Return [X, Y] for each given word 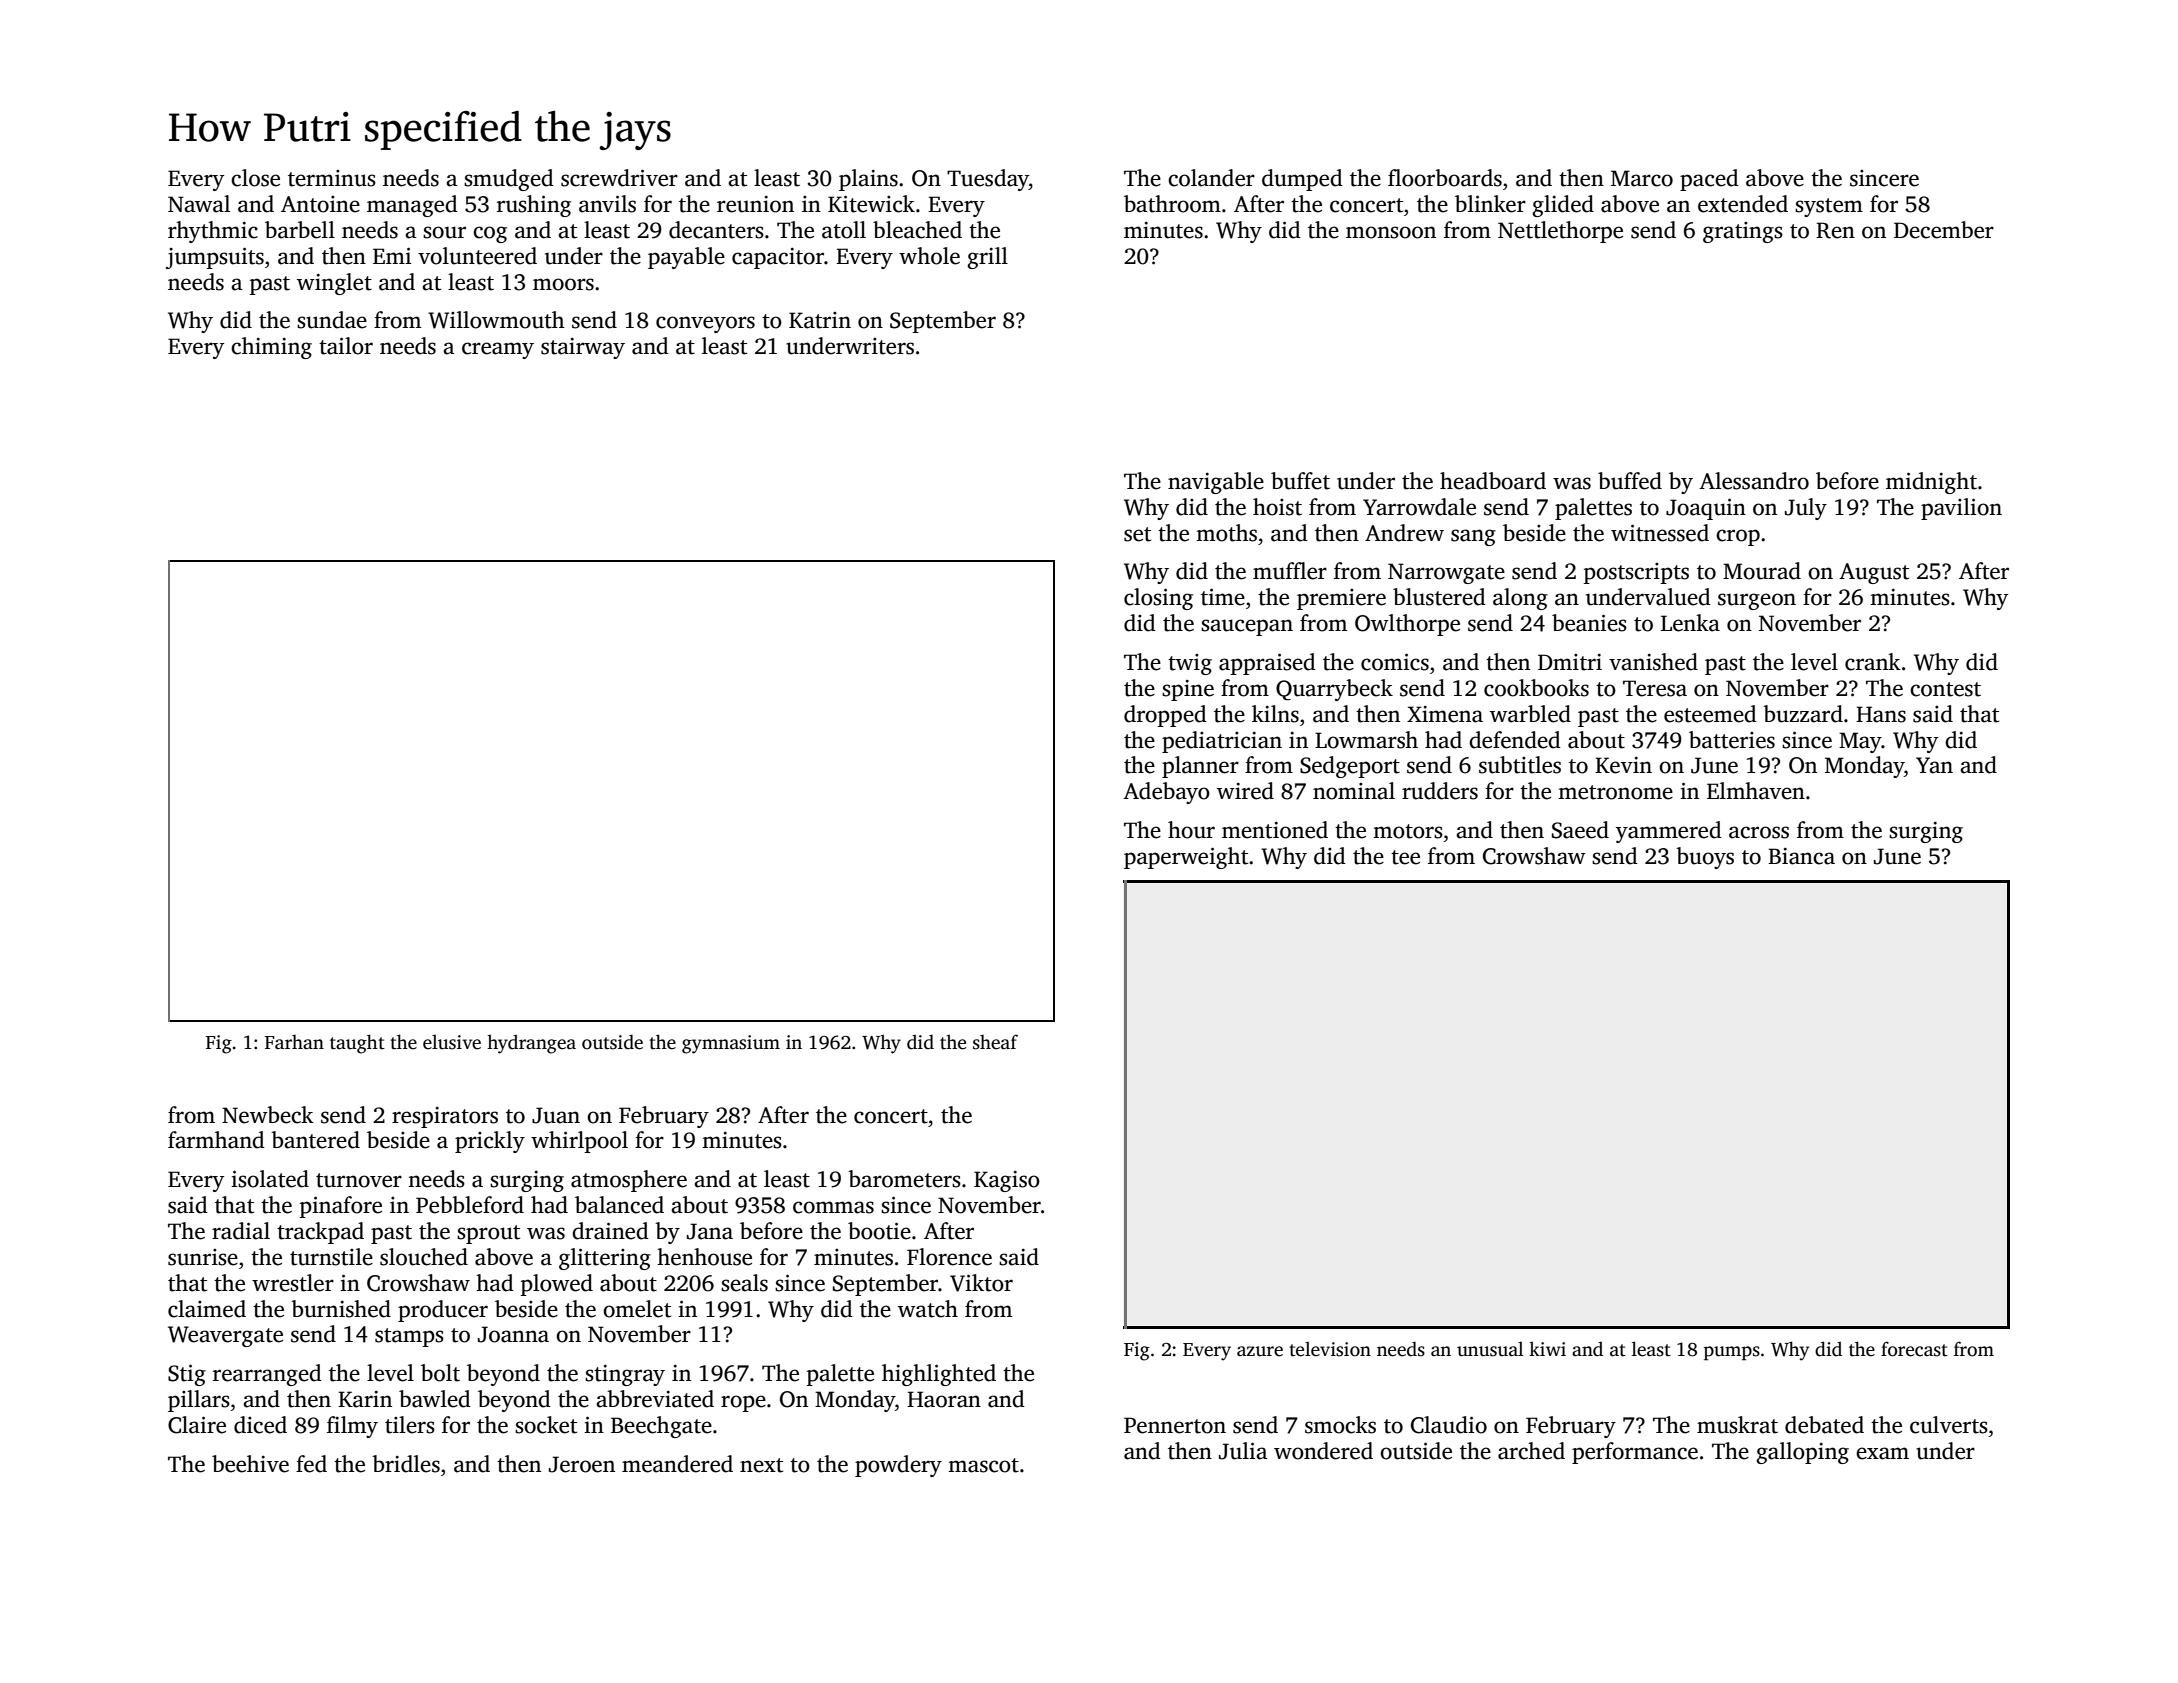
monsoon [1391, 232]
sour [444, 232]
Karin [365, 1399]
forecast [1914, 1349]
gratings [1743, 232]
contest [1945, 689]
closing [1158, 599]
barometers [904, 1179]
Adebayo [1166, 793]
